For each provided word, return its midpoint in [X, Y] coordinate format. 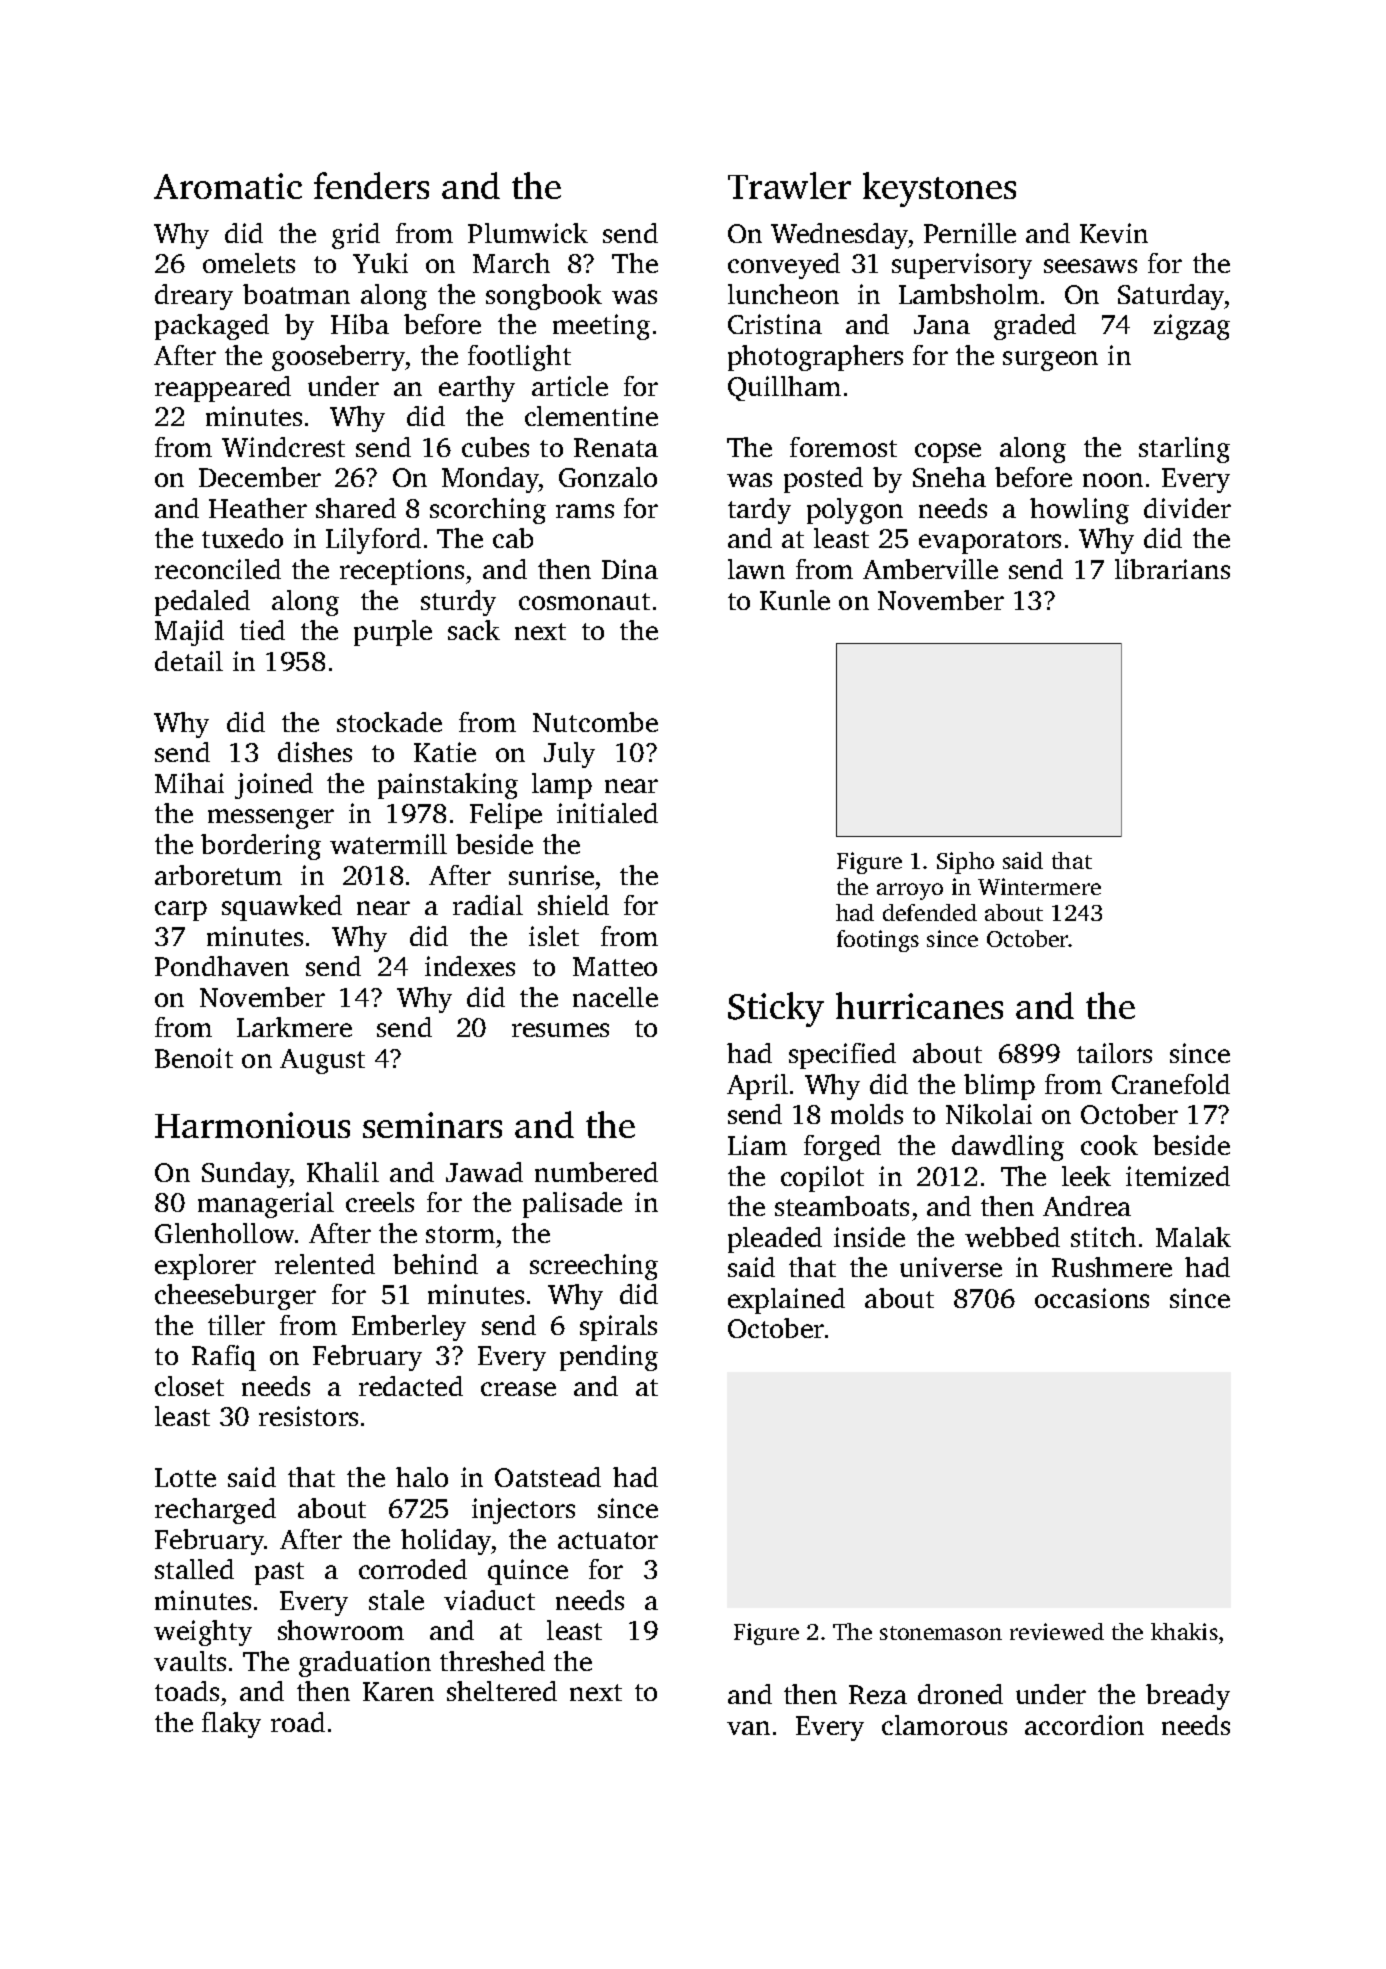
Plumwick [528, 233]
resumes [560, 1030]
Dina [630, 569]
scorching [488, 511]
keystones [939, 189]
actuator [608, 1540]
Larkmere [294, 1027]
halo [422, 1477]
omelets [249, 263]
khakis [1184, 1631]
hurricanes [919, 1005]
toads [187, 1691]
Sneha [949, 477]
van [748, 1728]
